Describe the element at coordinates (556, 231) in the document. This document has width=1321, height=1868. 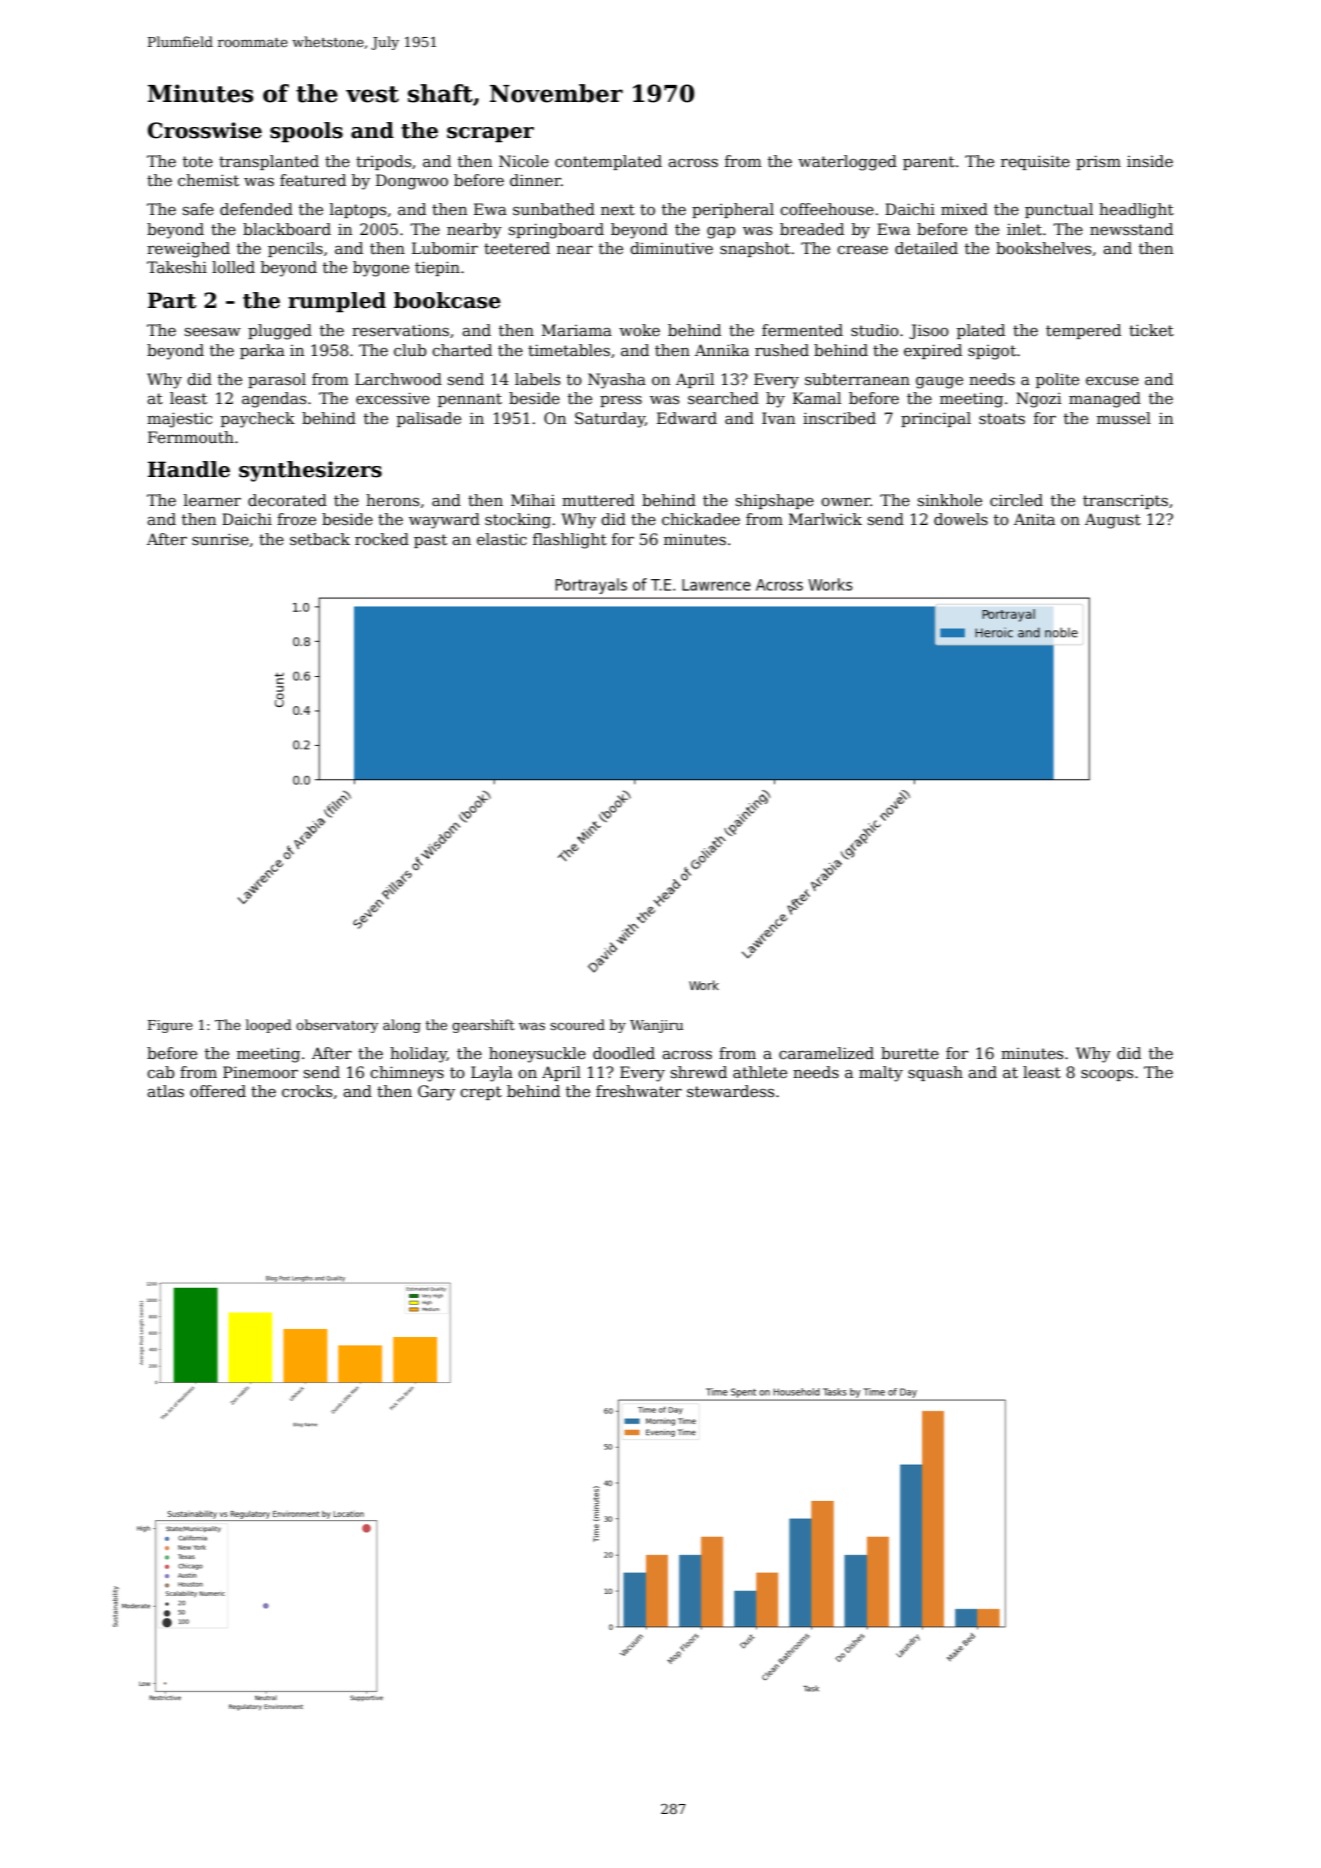
I see `springboard` at that location.
